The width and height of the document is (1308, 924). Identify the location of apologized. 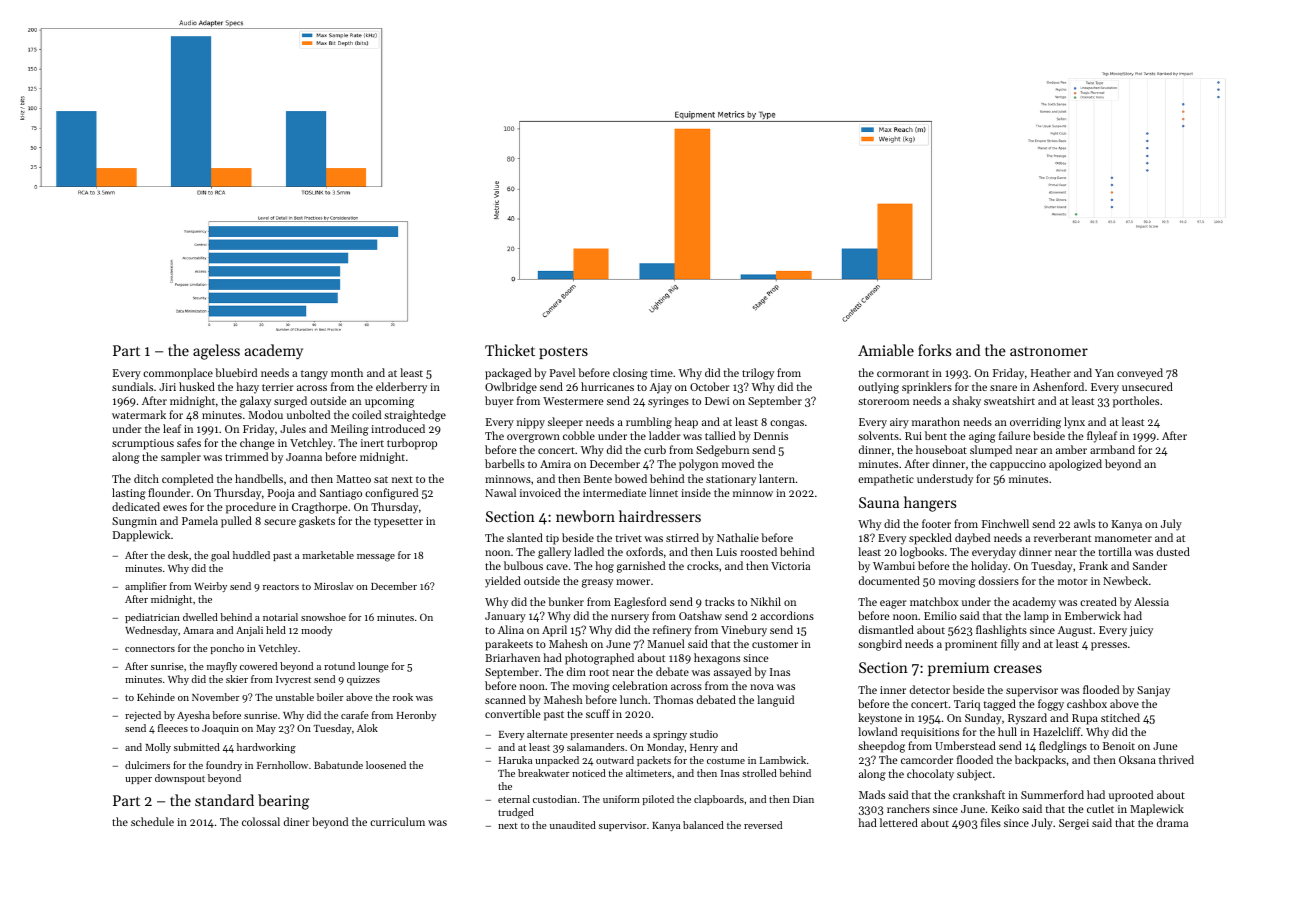
(1075, 465).
